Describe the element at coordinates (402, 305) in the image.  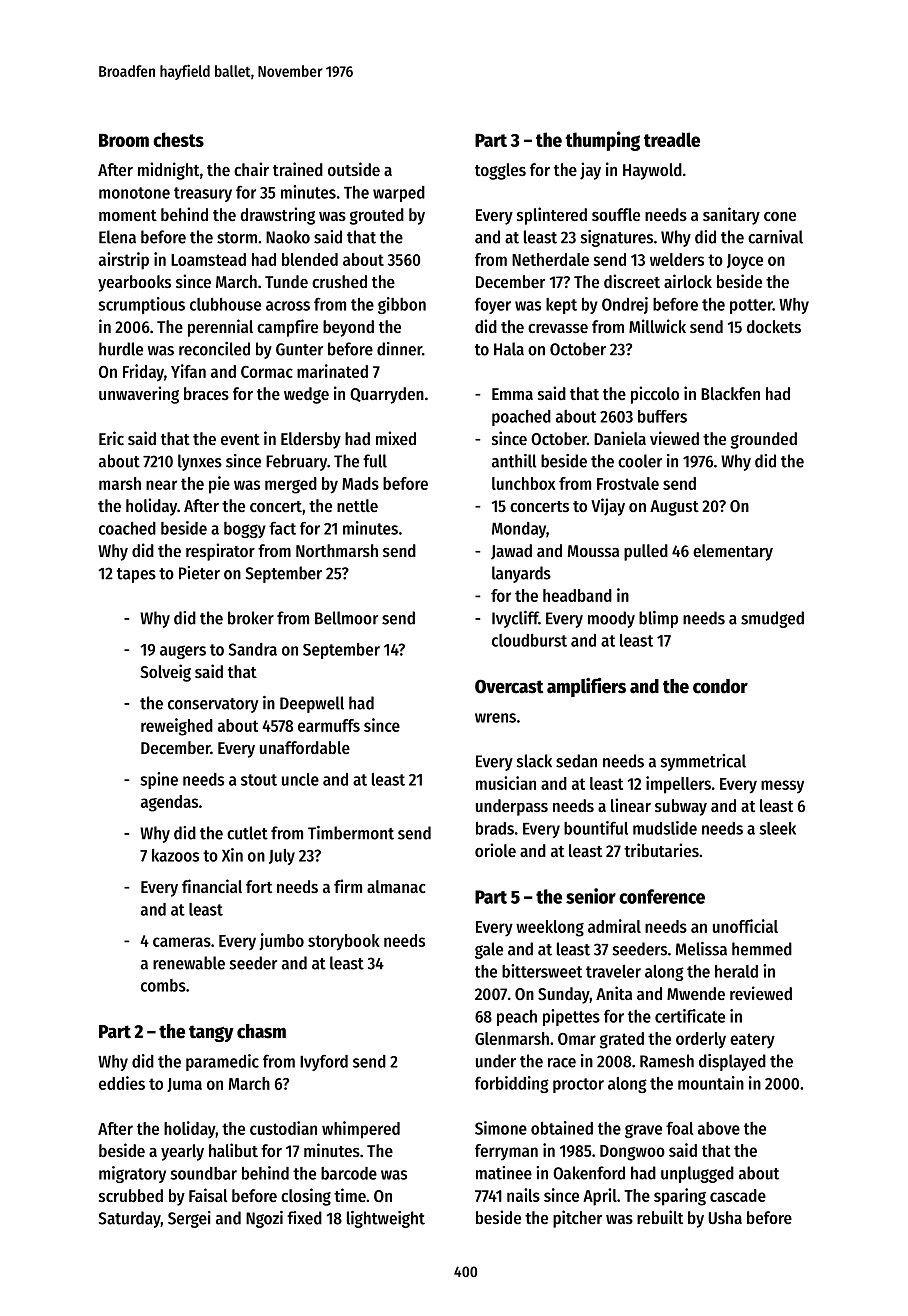
I see `gibbon` at that location.
